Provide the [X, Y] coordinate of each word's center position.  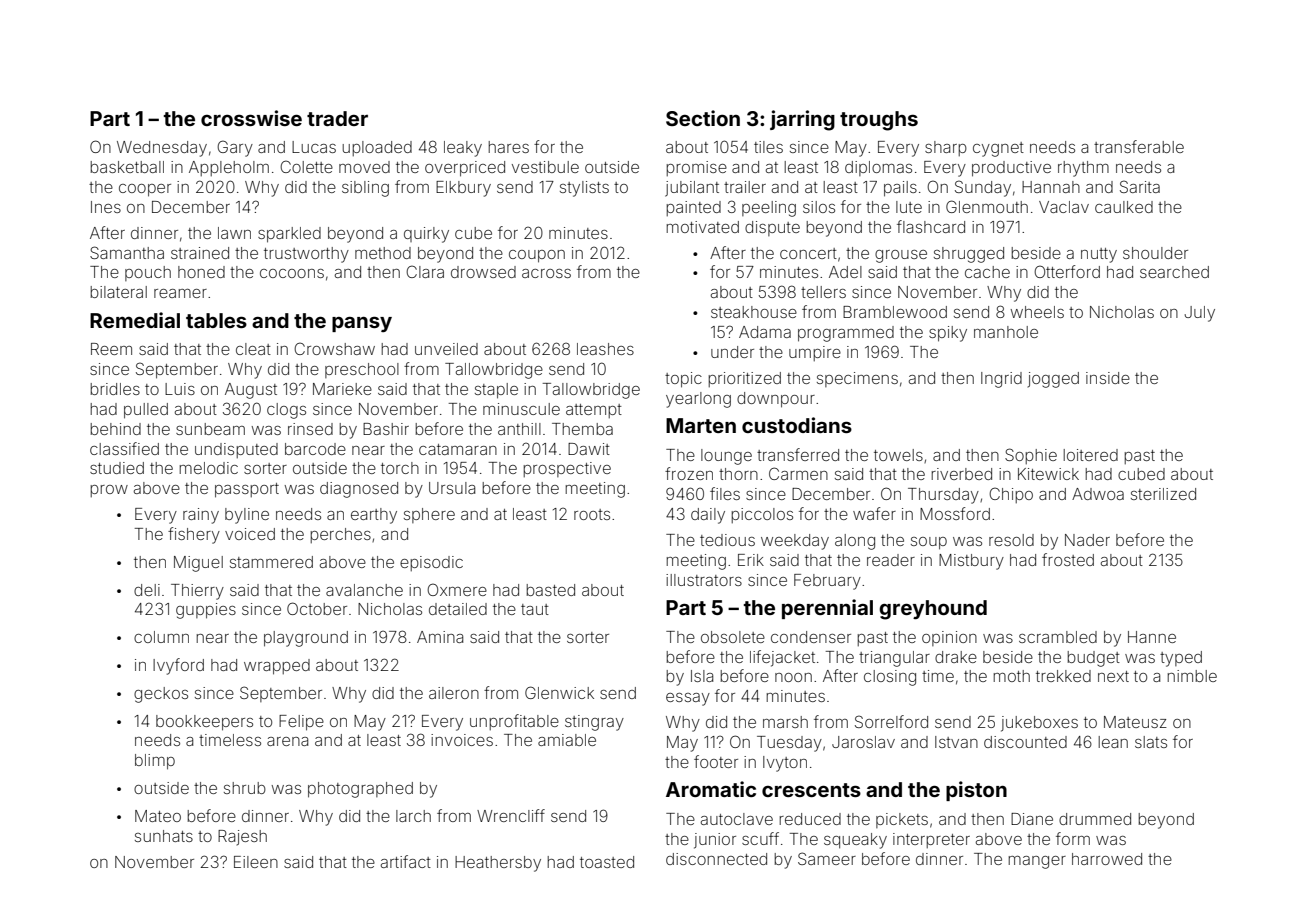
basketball [127, 167]
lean [1113, 742]
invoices [462, 740]
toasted [607, 862]
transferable [1139, 146]
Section [703, 118]
